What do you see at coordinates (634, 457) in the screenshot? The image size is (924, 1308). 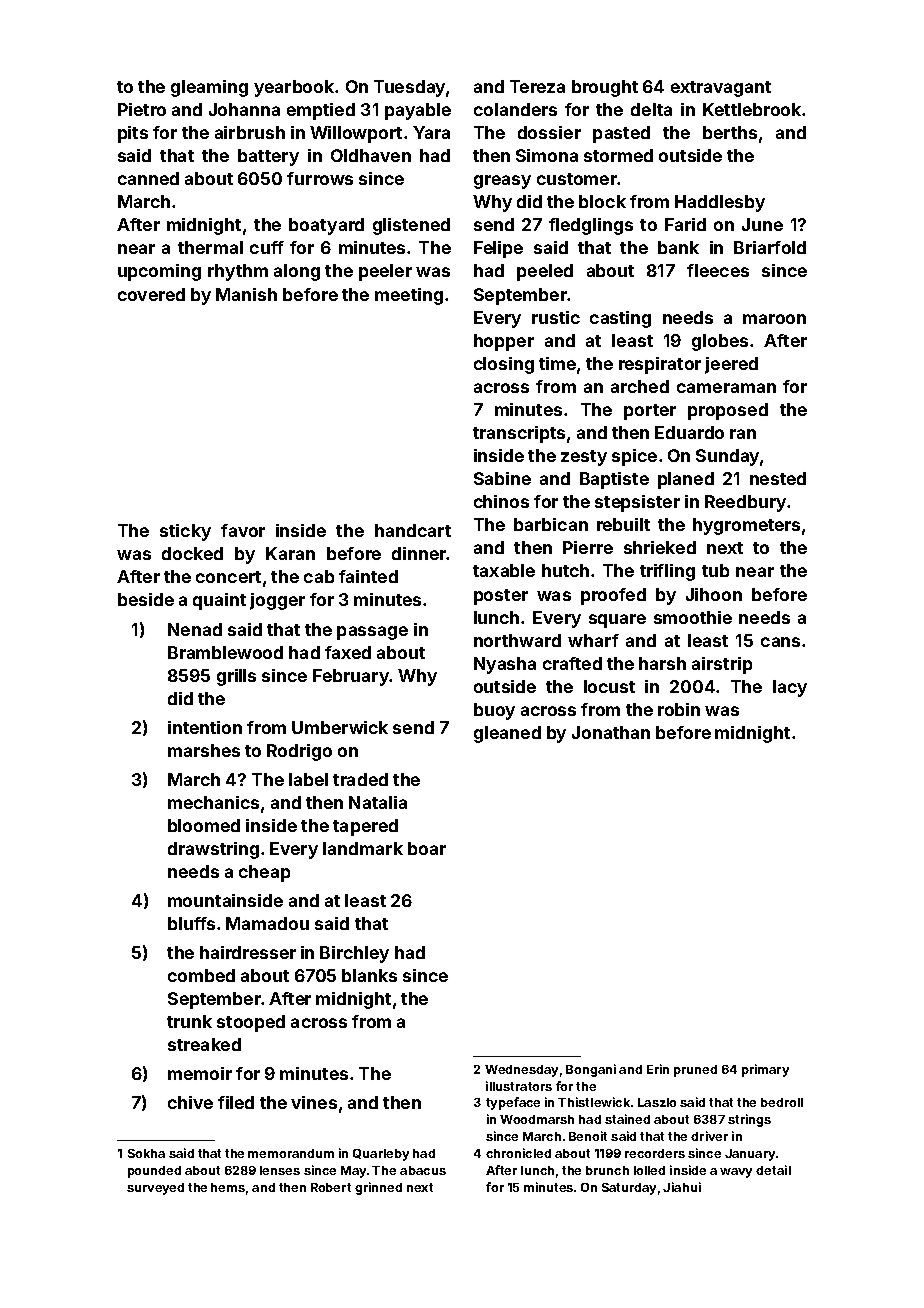 I see `spice` at bounding box center [634, 457].
